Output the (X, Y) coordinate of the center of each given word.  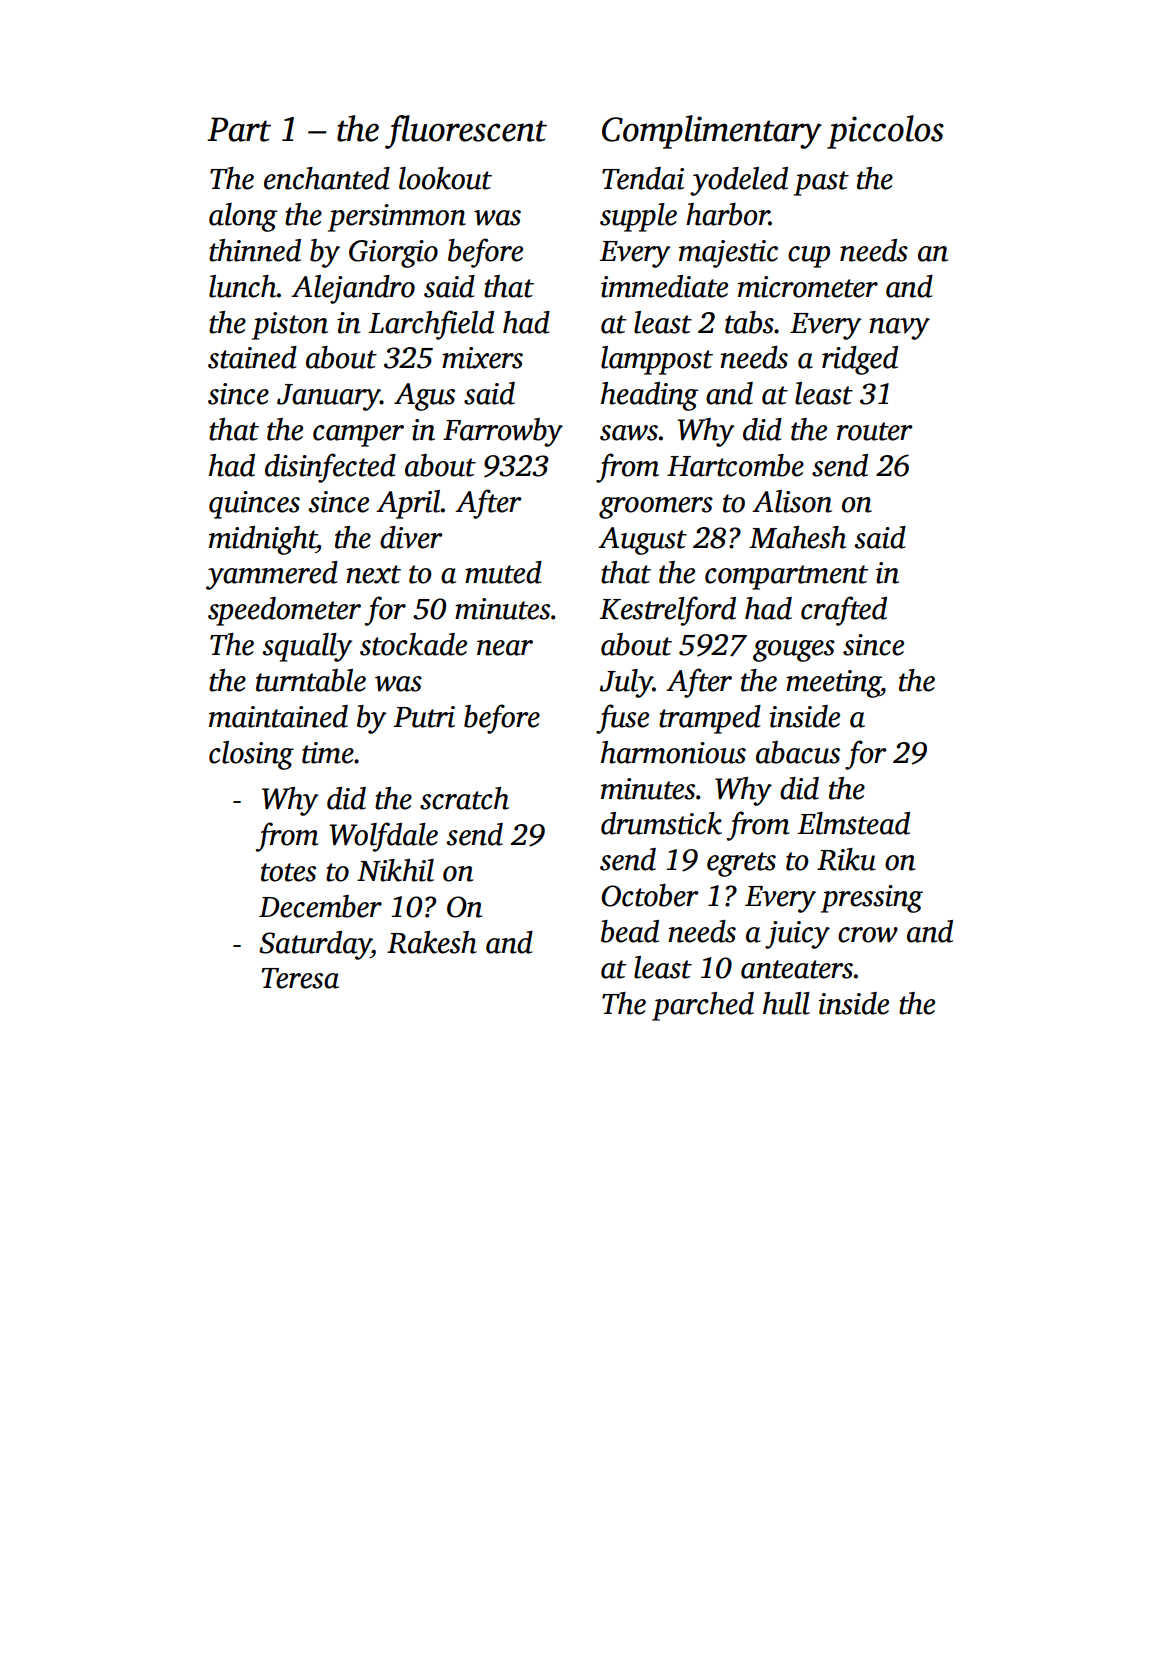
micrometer (808, 287)
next (373, 574)
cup (809, 257)
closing (251, 755)
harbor (727, 214)
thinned (255, 250)
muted (503, 572)
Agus (424, 397)
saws (629, 433)
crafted (844, 611)
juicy (797, 935)
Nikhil (395, 870)
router (874, 431)
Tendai (643, 178)
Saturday (315, 945)
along (243, 217)
